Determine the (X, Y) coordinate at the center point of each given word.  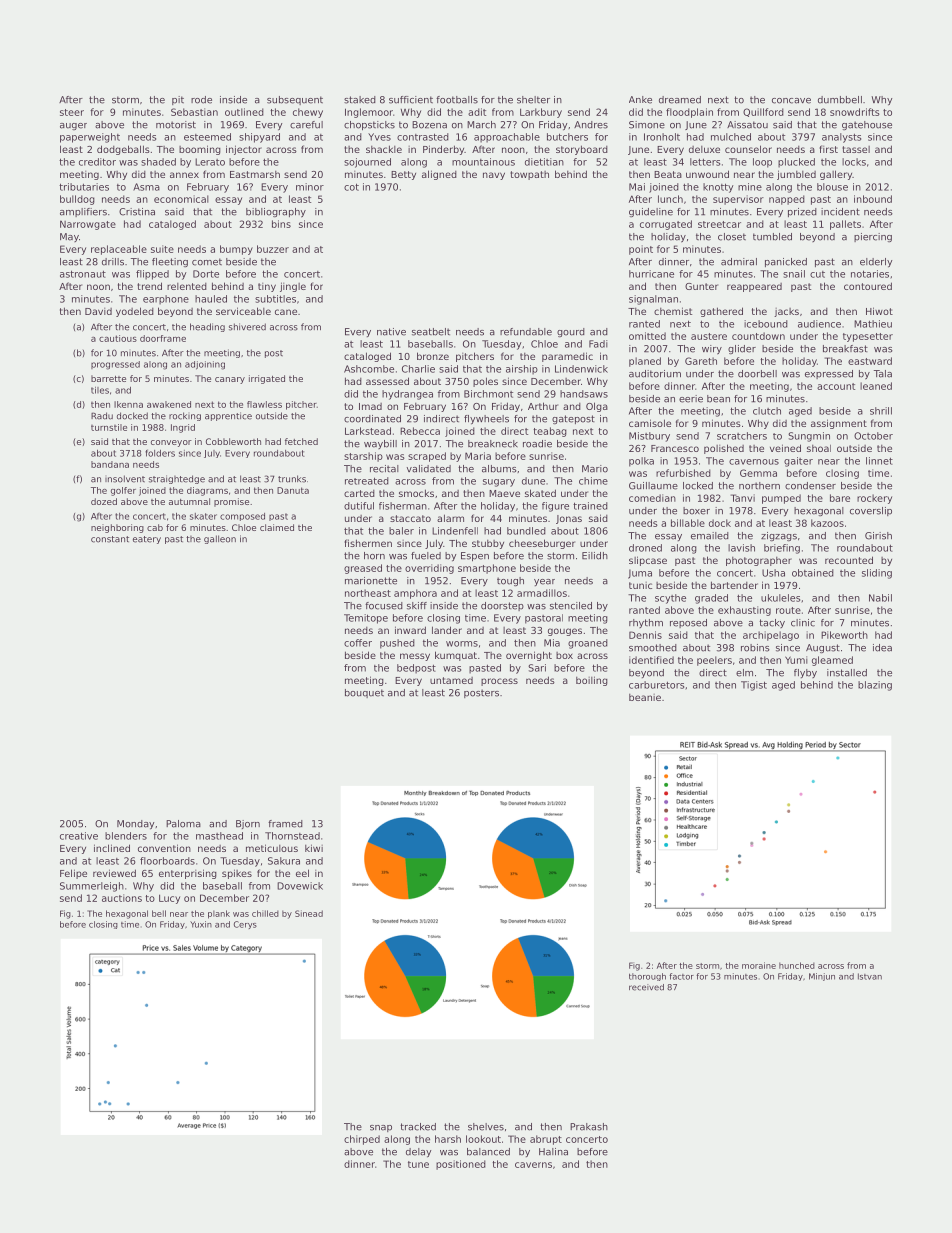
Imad (370, 406)
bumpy (236, 250)
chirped (362, 1140)
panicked (786, 262)
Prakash (589, 1127)
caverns (533, 1165)
